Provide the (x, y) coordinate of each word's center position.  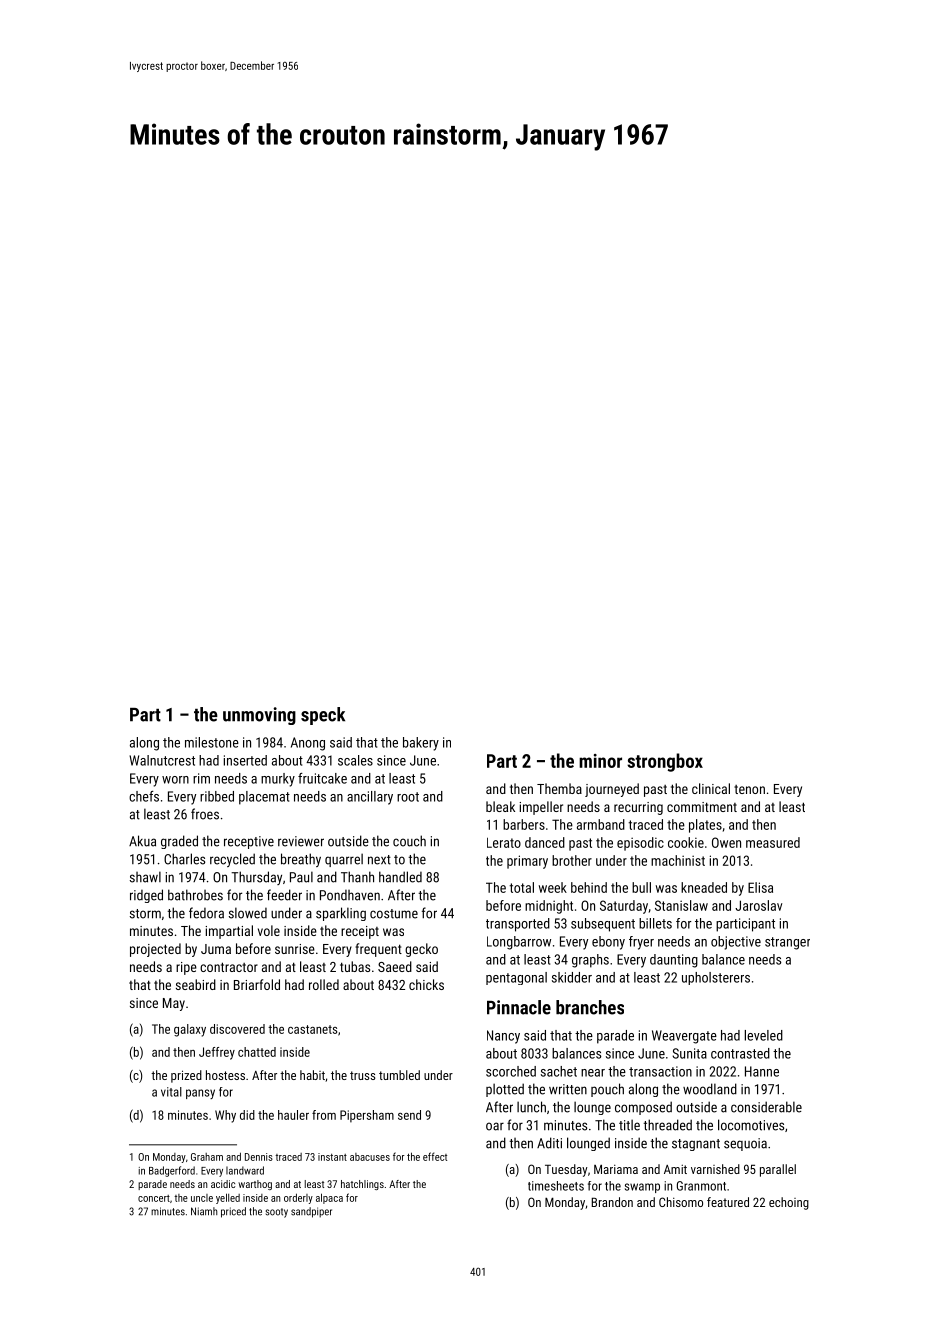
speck (323, 716)
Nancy (503, 1037)
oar (495, 1126)
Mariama (616, 1169)
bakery (421, 744)
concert (154, 1198)
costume (394, 914)
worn (175, 780)
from (324, 1115)
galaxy (190, 1030)
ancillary (370, 798)
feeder (284, 895)
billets (655, 923)
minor (600, 761)
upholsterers (716, 978)
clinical (711, 788)
